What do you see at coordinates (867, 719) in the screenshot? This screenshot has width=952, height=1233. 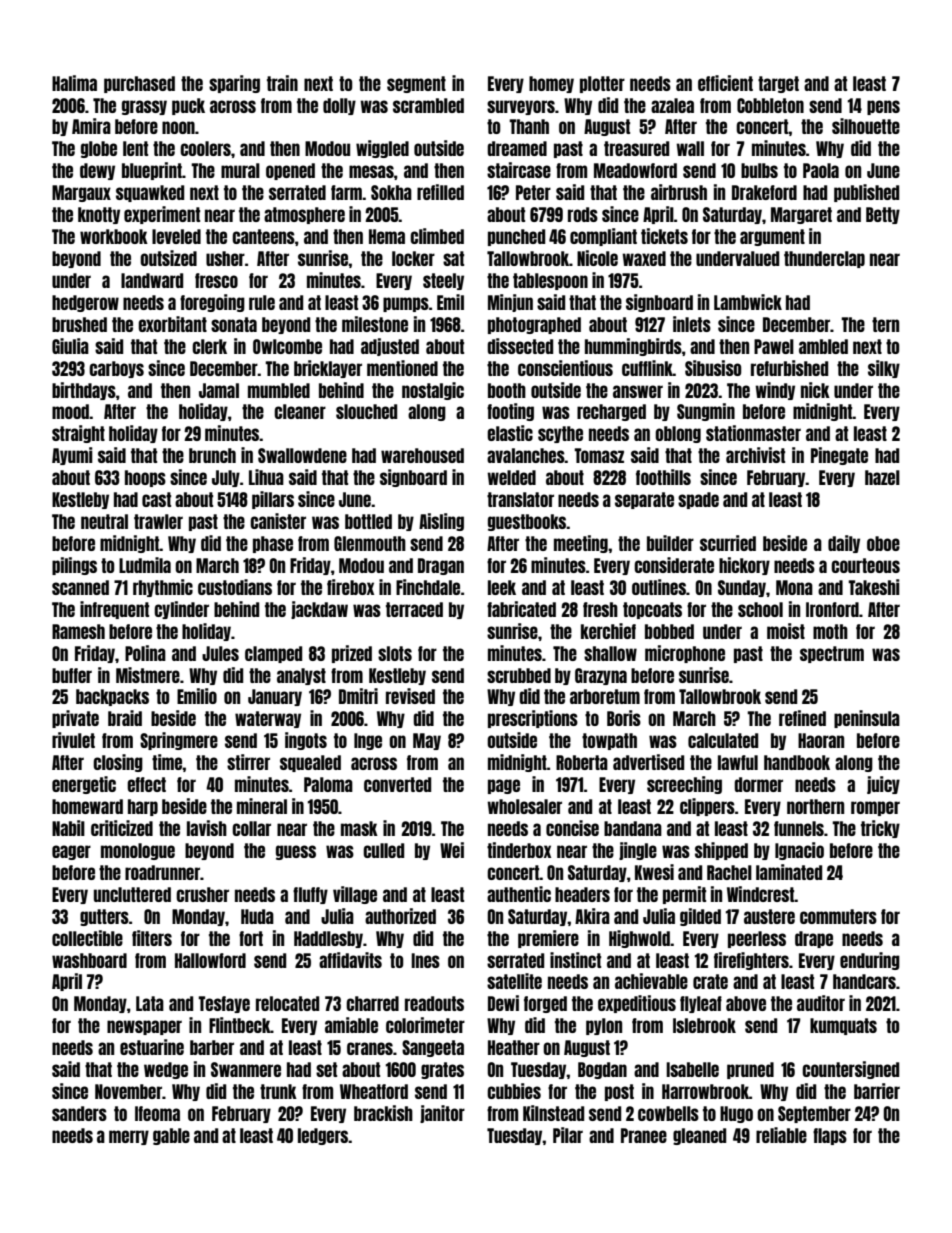 I see `peninsula` at bounding box center [867, 719].
